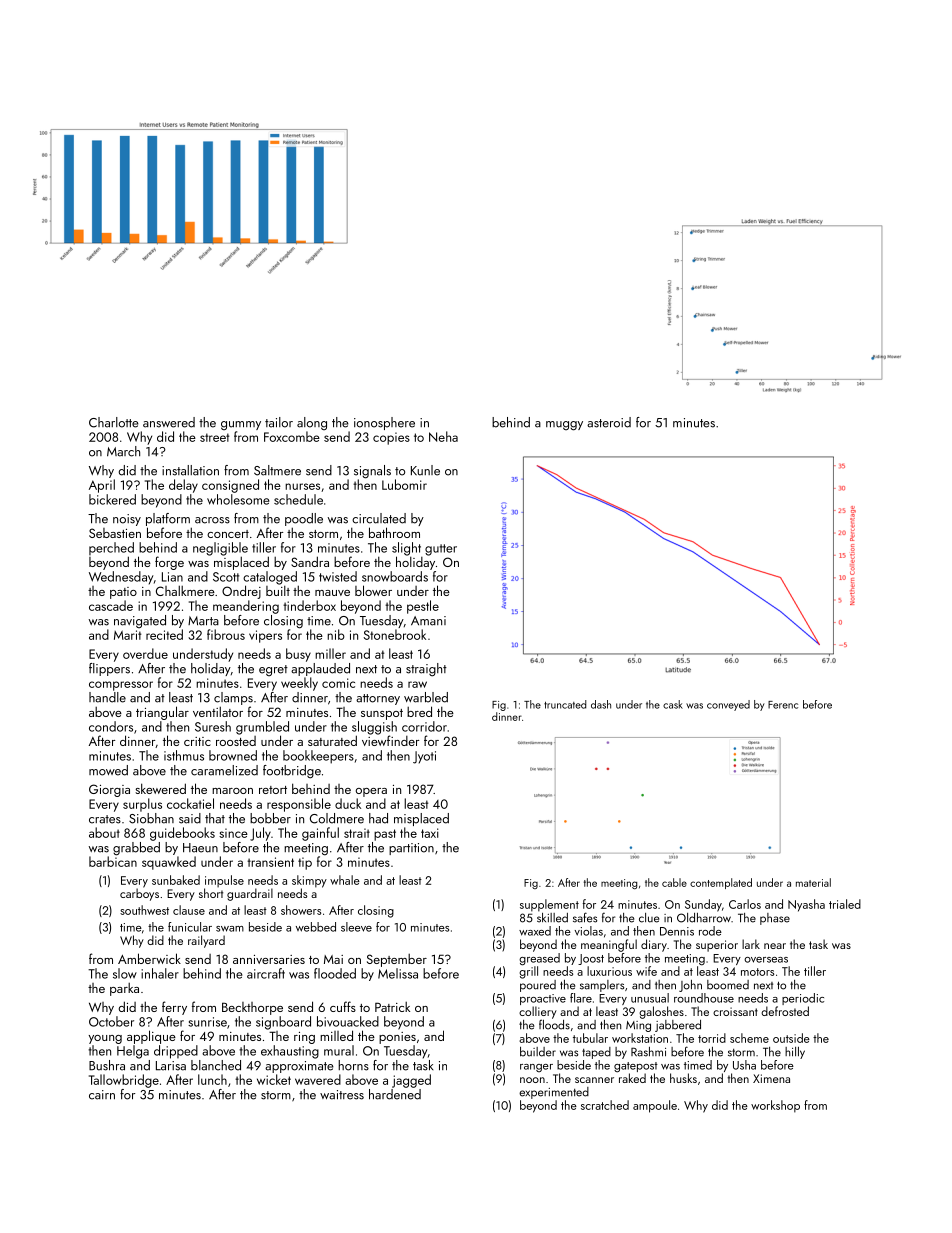 This image has width=952, height=1233. I want to click on street, so click(214, 437).
